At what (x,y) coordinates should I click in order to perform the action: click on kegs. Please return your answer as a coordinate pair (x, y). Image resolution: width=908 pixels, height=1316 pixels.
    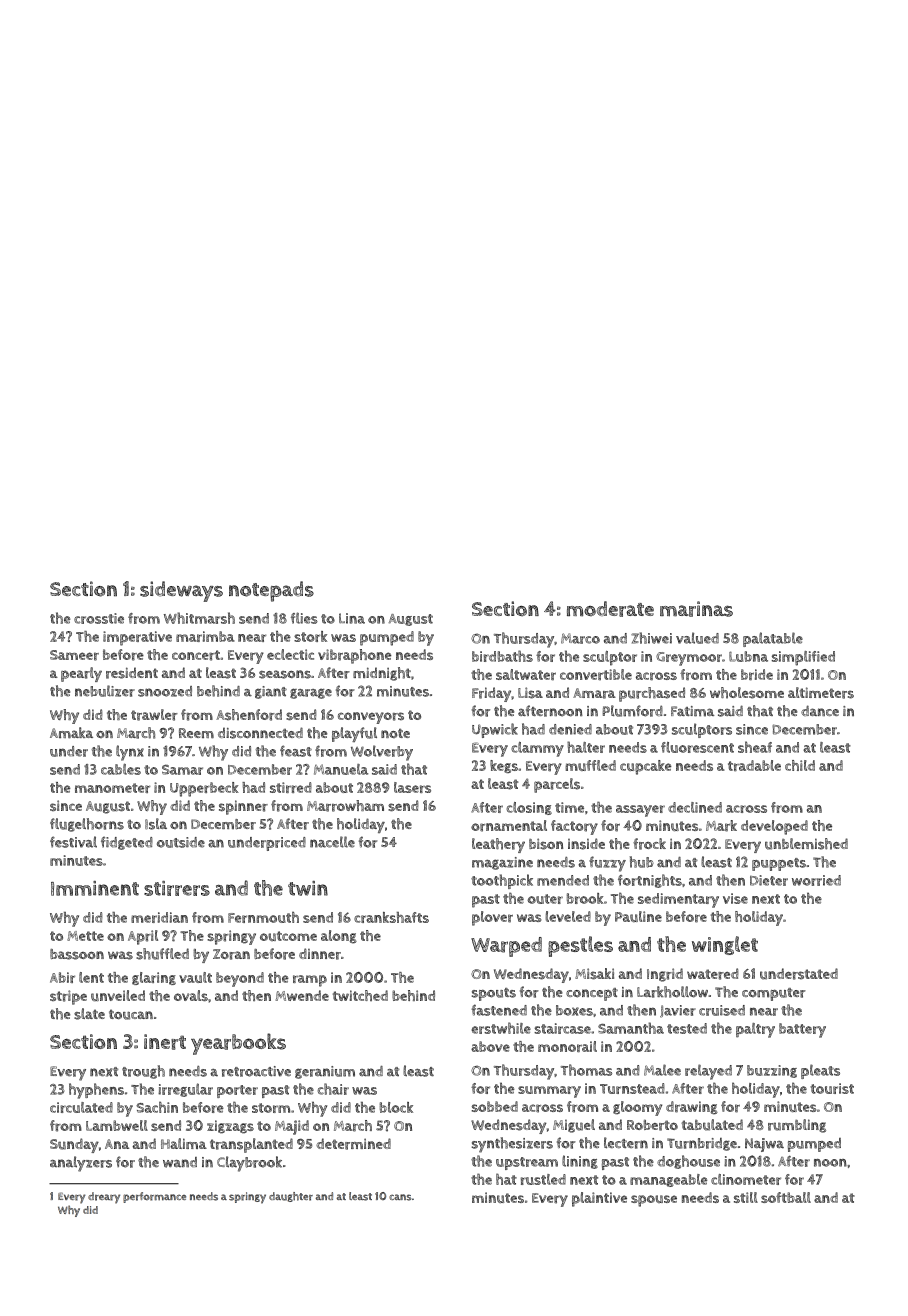
    Looking at the image, I should click on (504, 766).
